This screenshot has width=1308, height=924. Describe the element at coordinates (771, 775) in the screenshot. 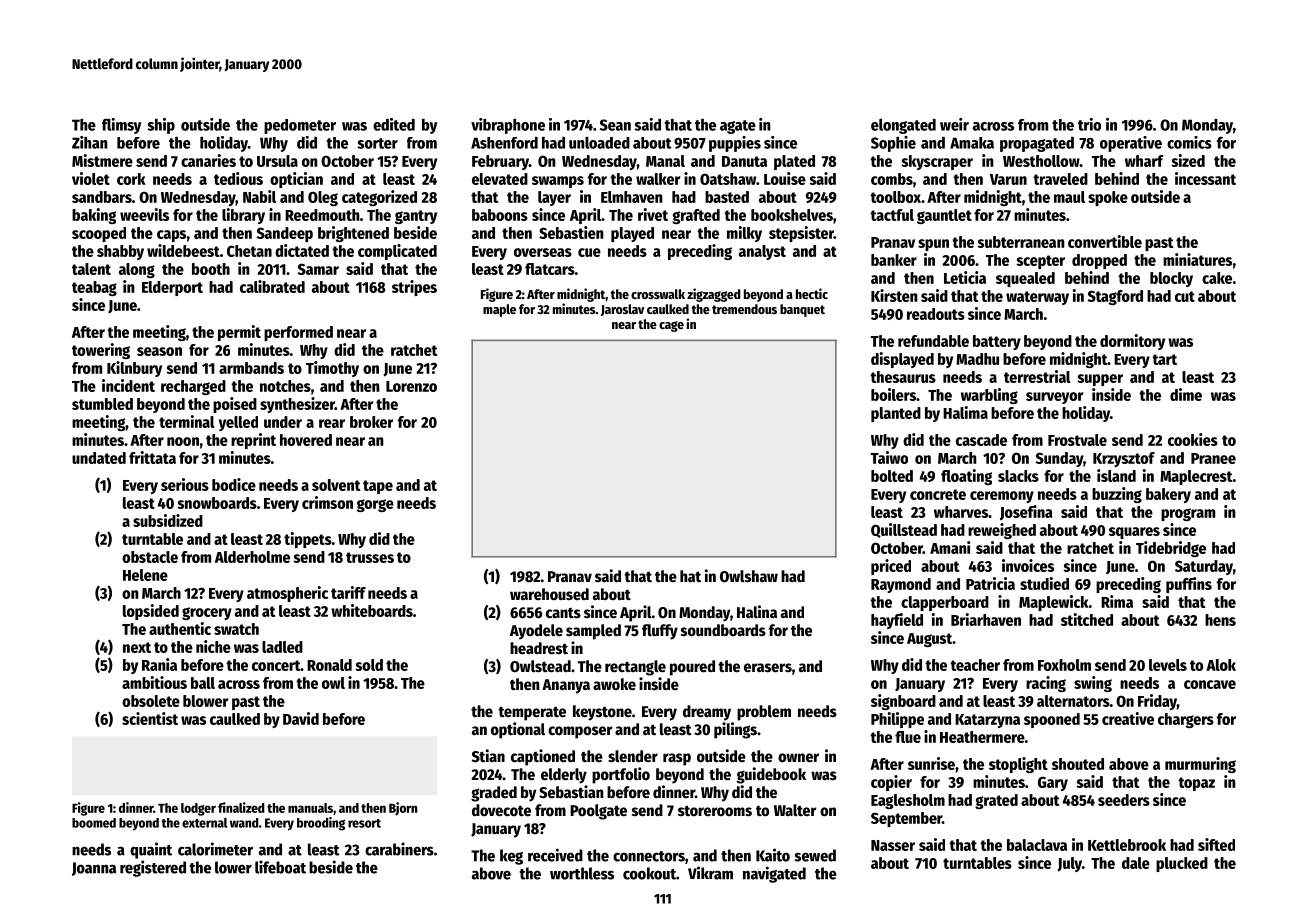

I see `guidebook` at that location.
